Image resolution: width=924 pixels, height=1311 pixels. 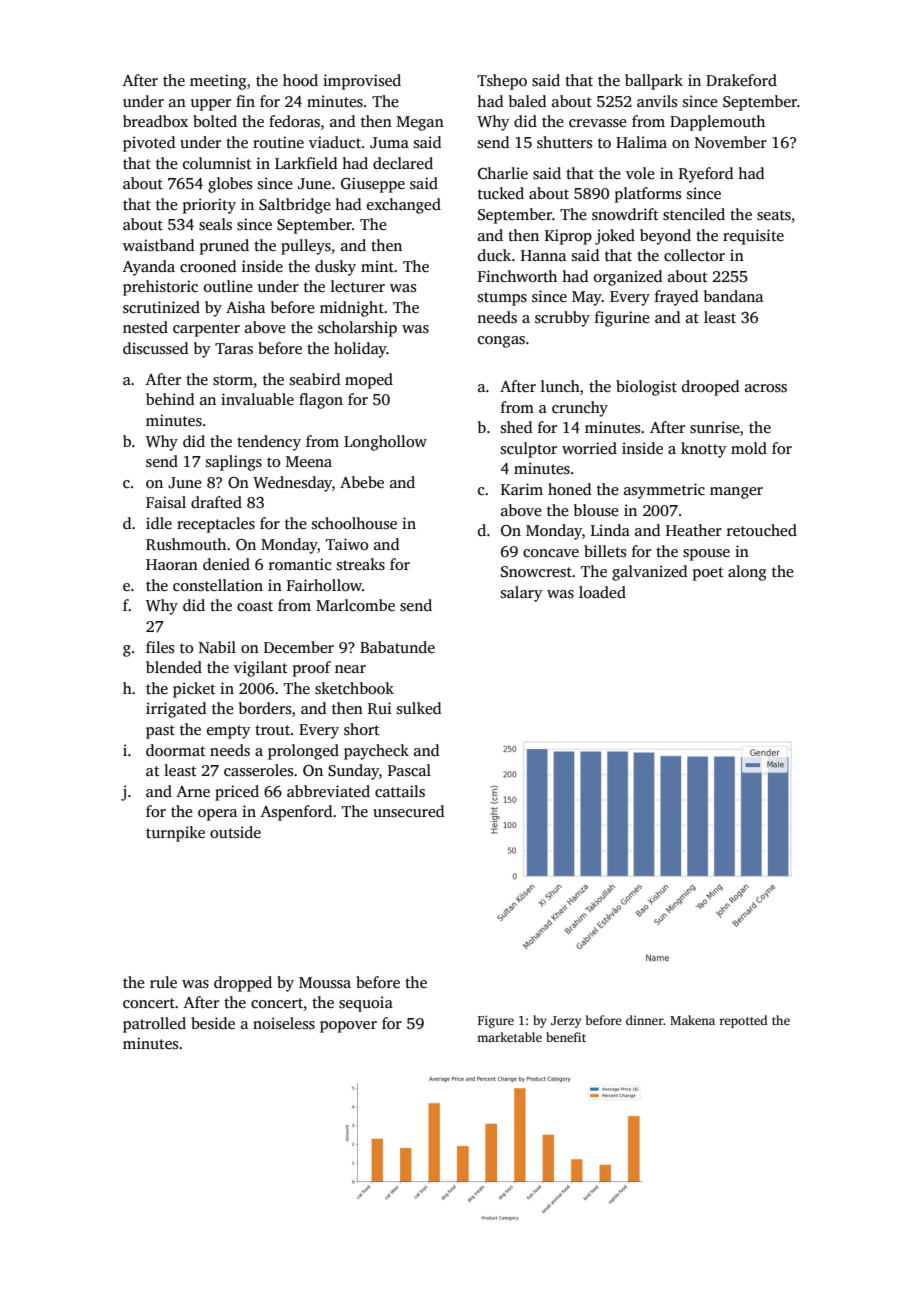 What do you see at coordinates (733, 296) in the screenshot?
I see `bandana` at bounding box center [733, 296].
